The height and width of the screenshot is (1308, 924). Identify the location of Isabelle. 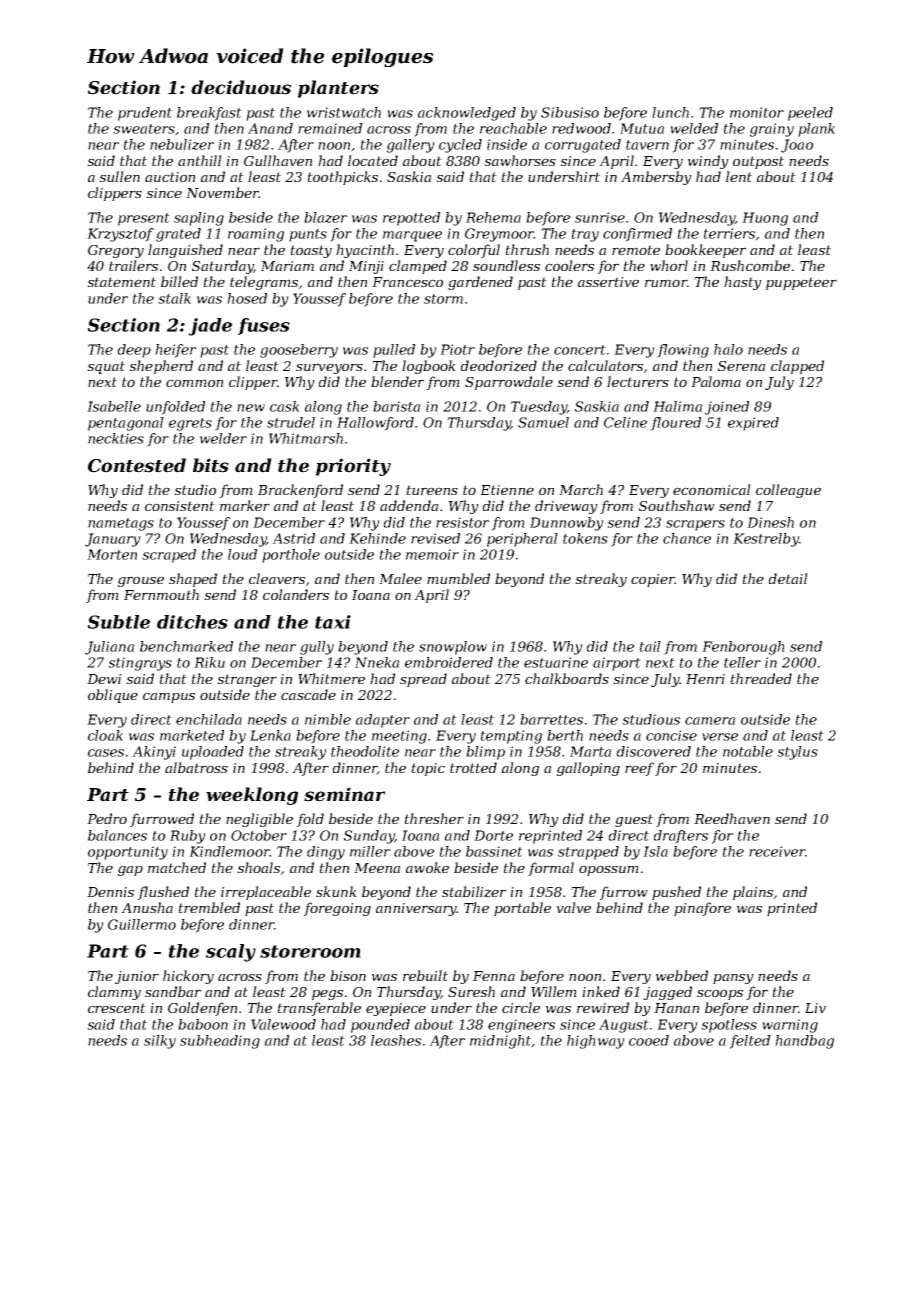
(114, 406).
